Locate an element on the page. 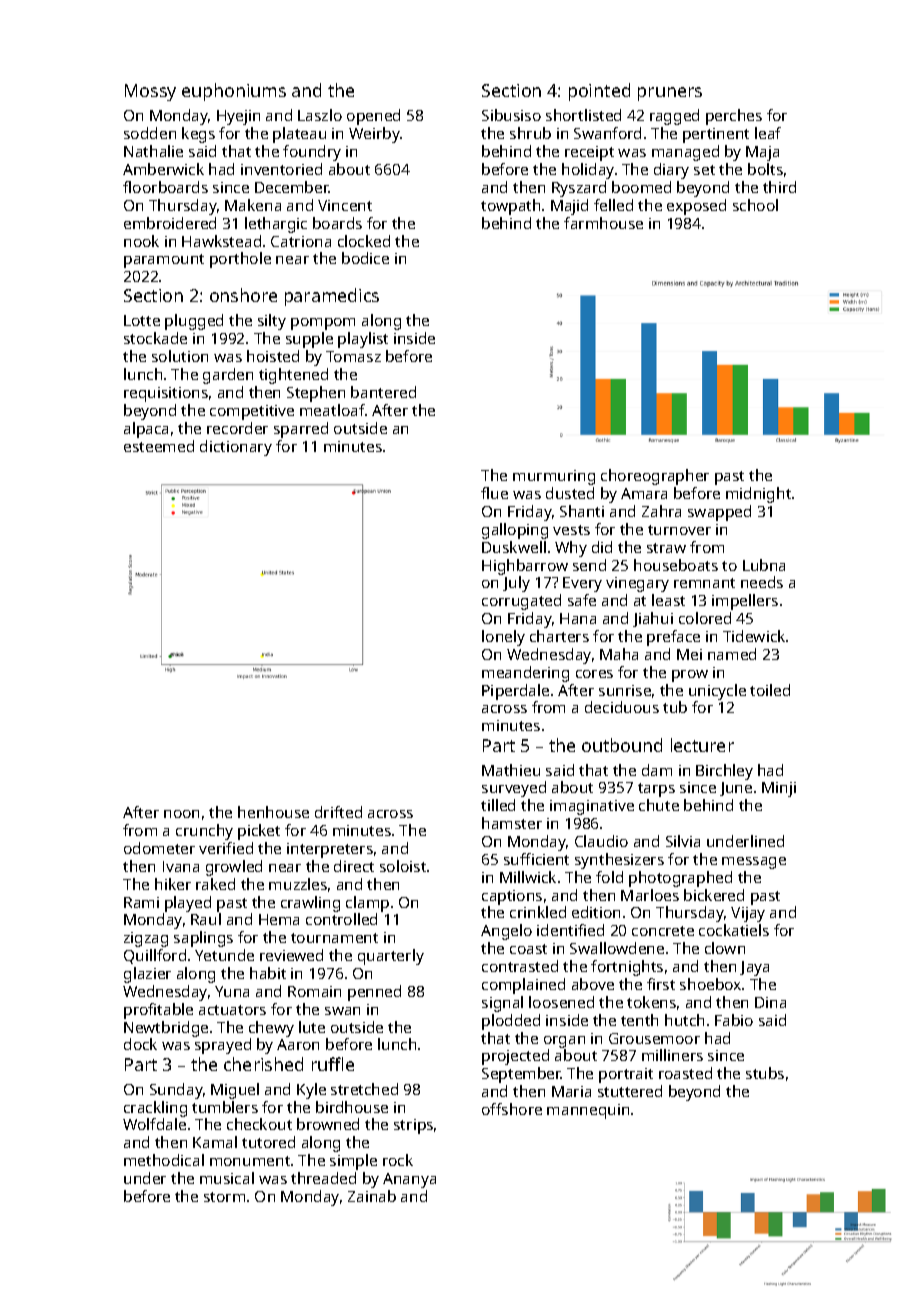 The height and width of the image is (1308, 924). raked is located at coordinates (215, 884).
